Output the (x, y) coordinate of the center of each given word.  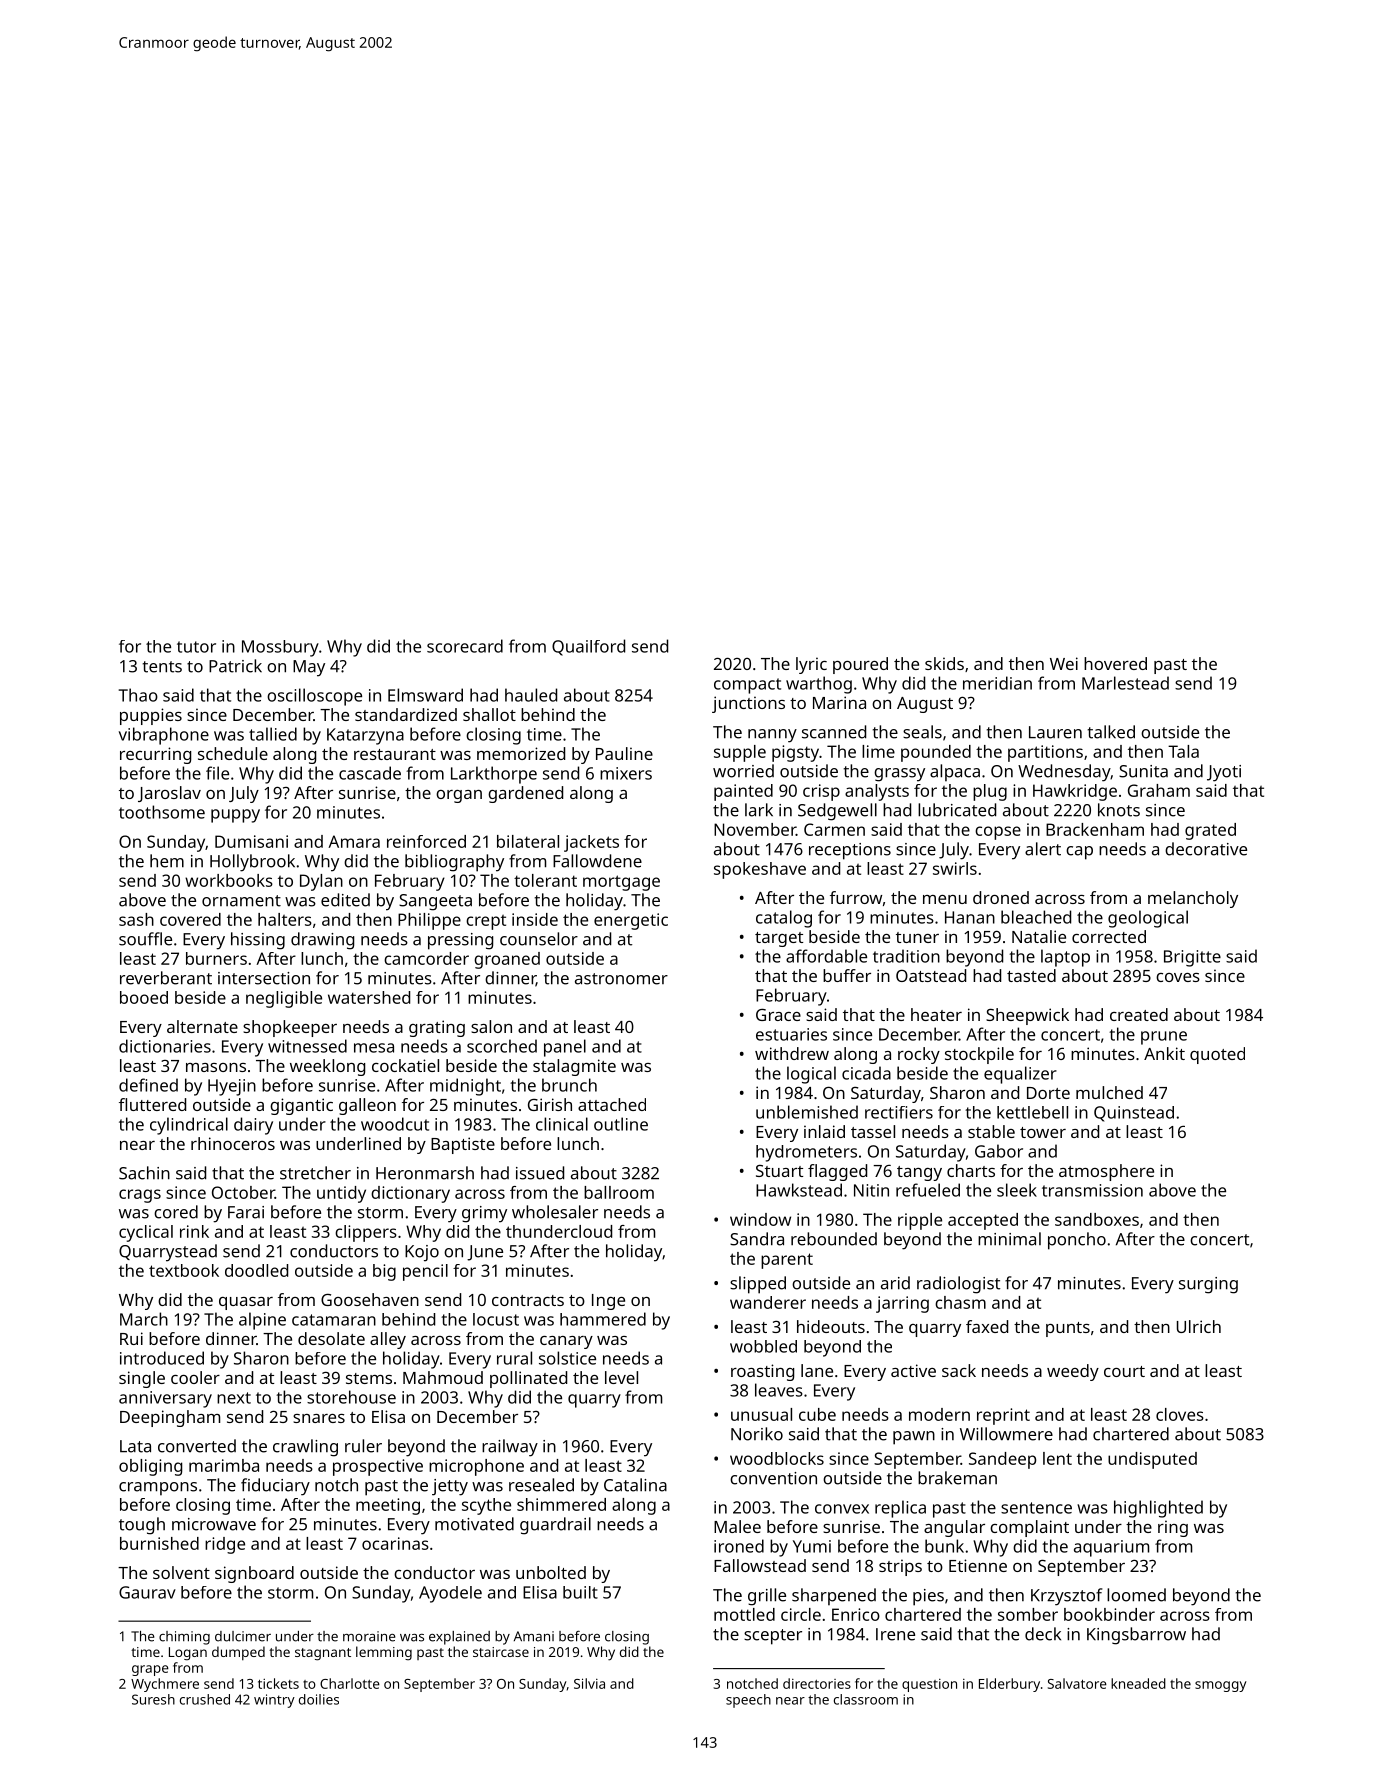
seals (922, 732)
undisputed (1152, 1460)
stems (369, 1378)
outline (621, 1124)
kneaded (1138, 1683)
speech (748, 1701)
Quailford (588, 647)
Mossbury (280, 648)
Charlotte (350, 1683)
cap (1079, 853)
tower (1043, 1132)
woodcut (395, 1124)
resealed (541, 1485)
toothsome (162, 812)
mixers (626, 773)
